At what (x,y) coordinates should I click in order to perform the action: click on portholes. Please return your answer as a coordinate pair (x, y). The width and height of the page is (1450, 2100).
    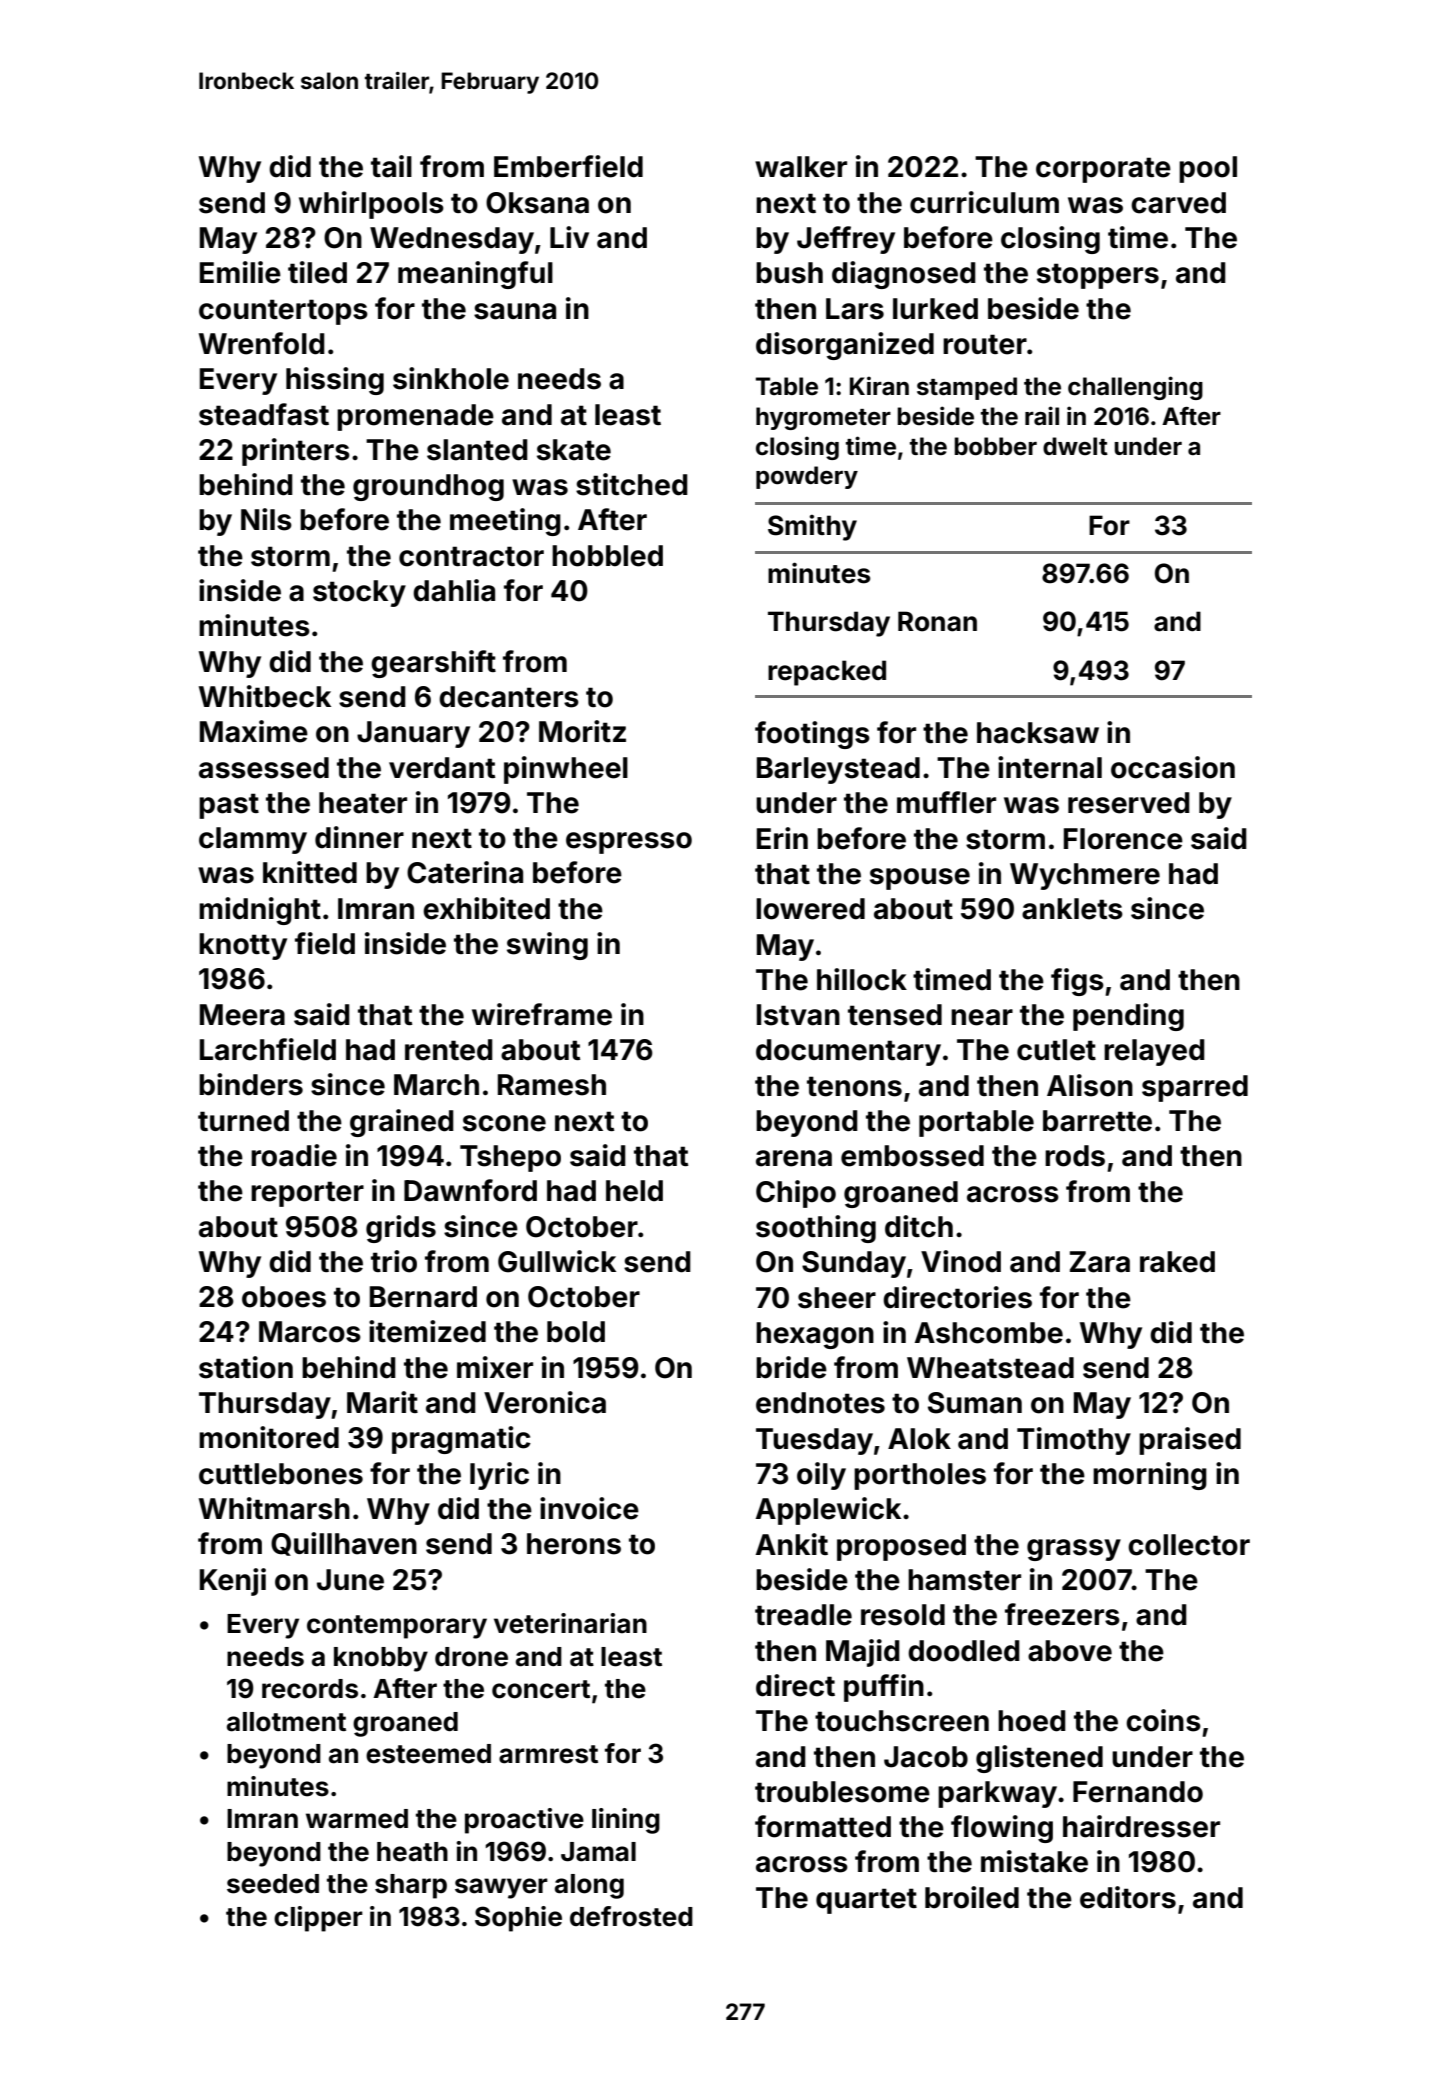
    Looking at the image, I should click on (920, 1476).
